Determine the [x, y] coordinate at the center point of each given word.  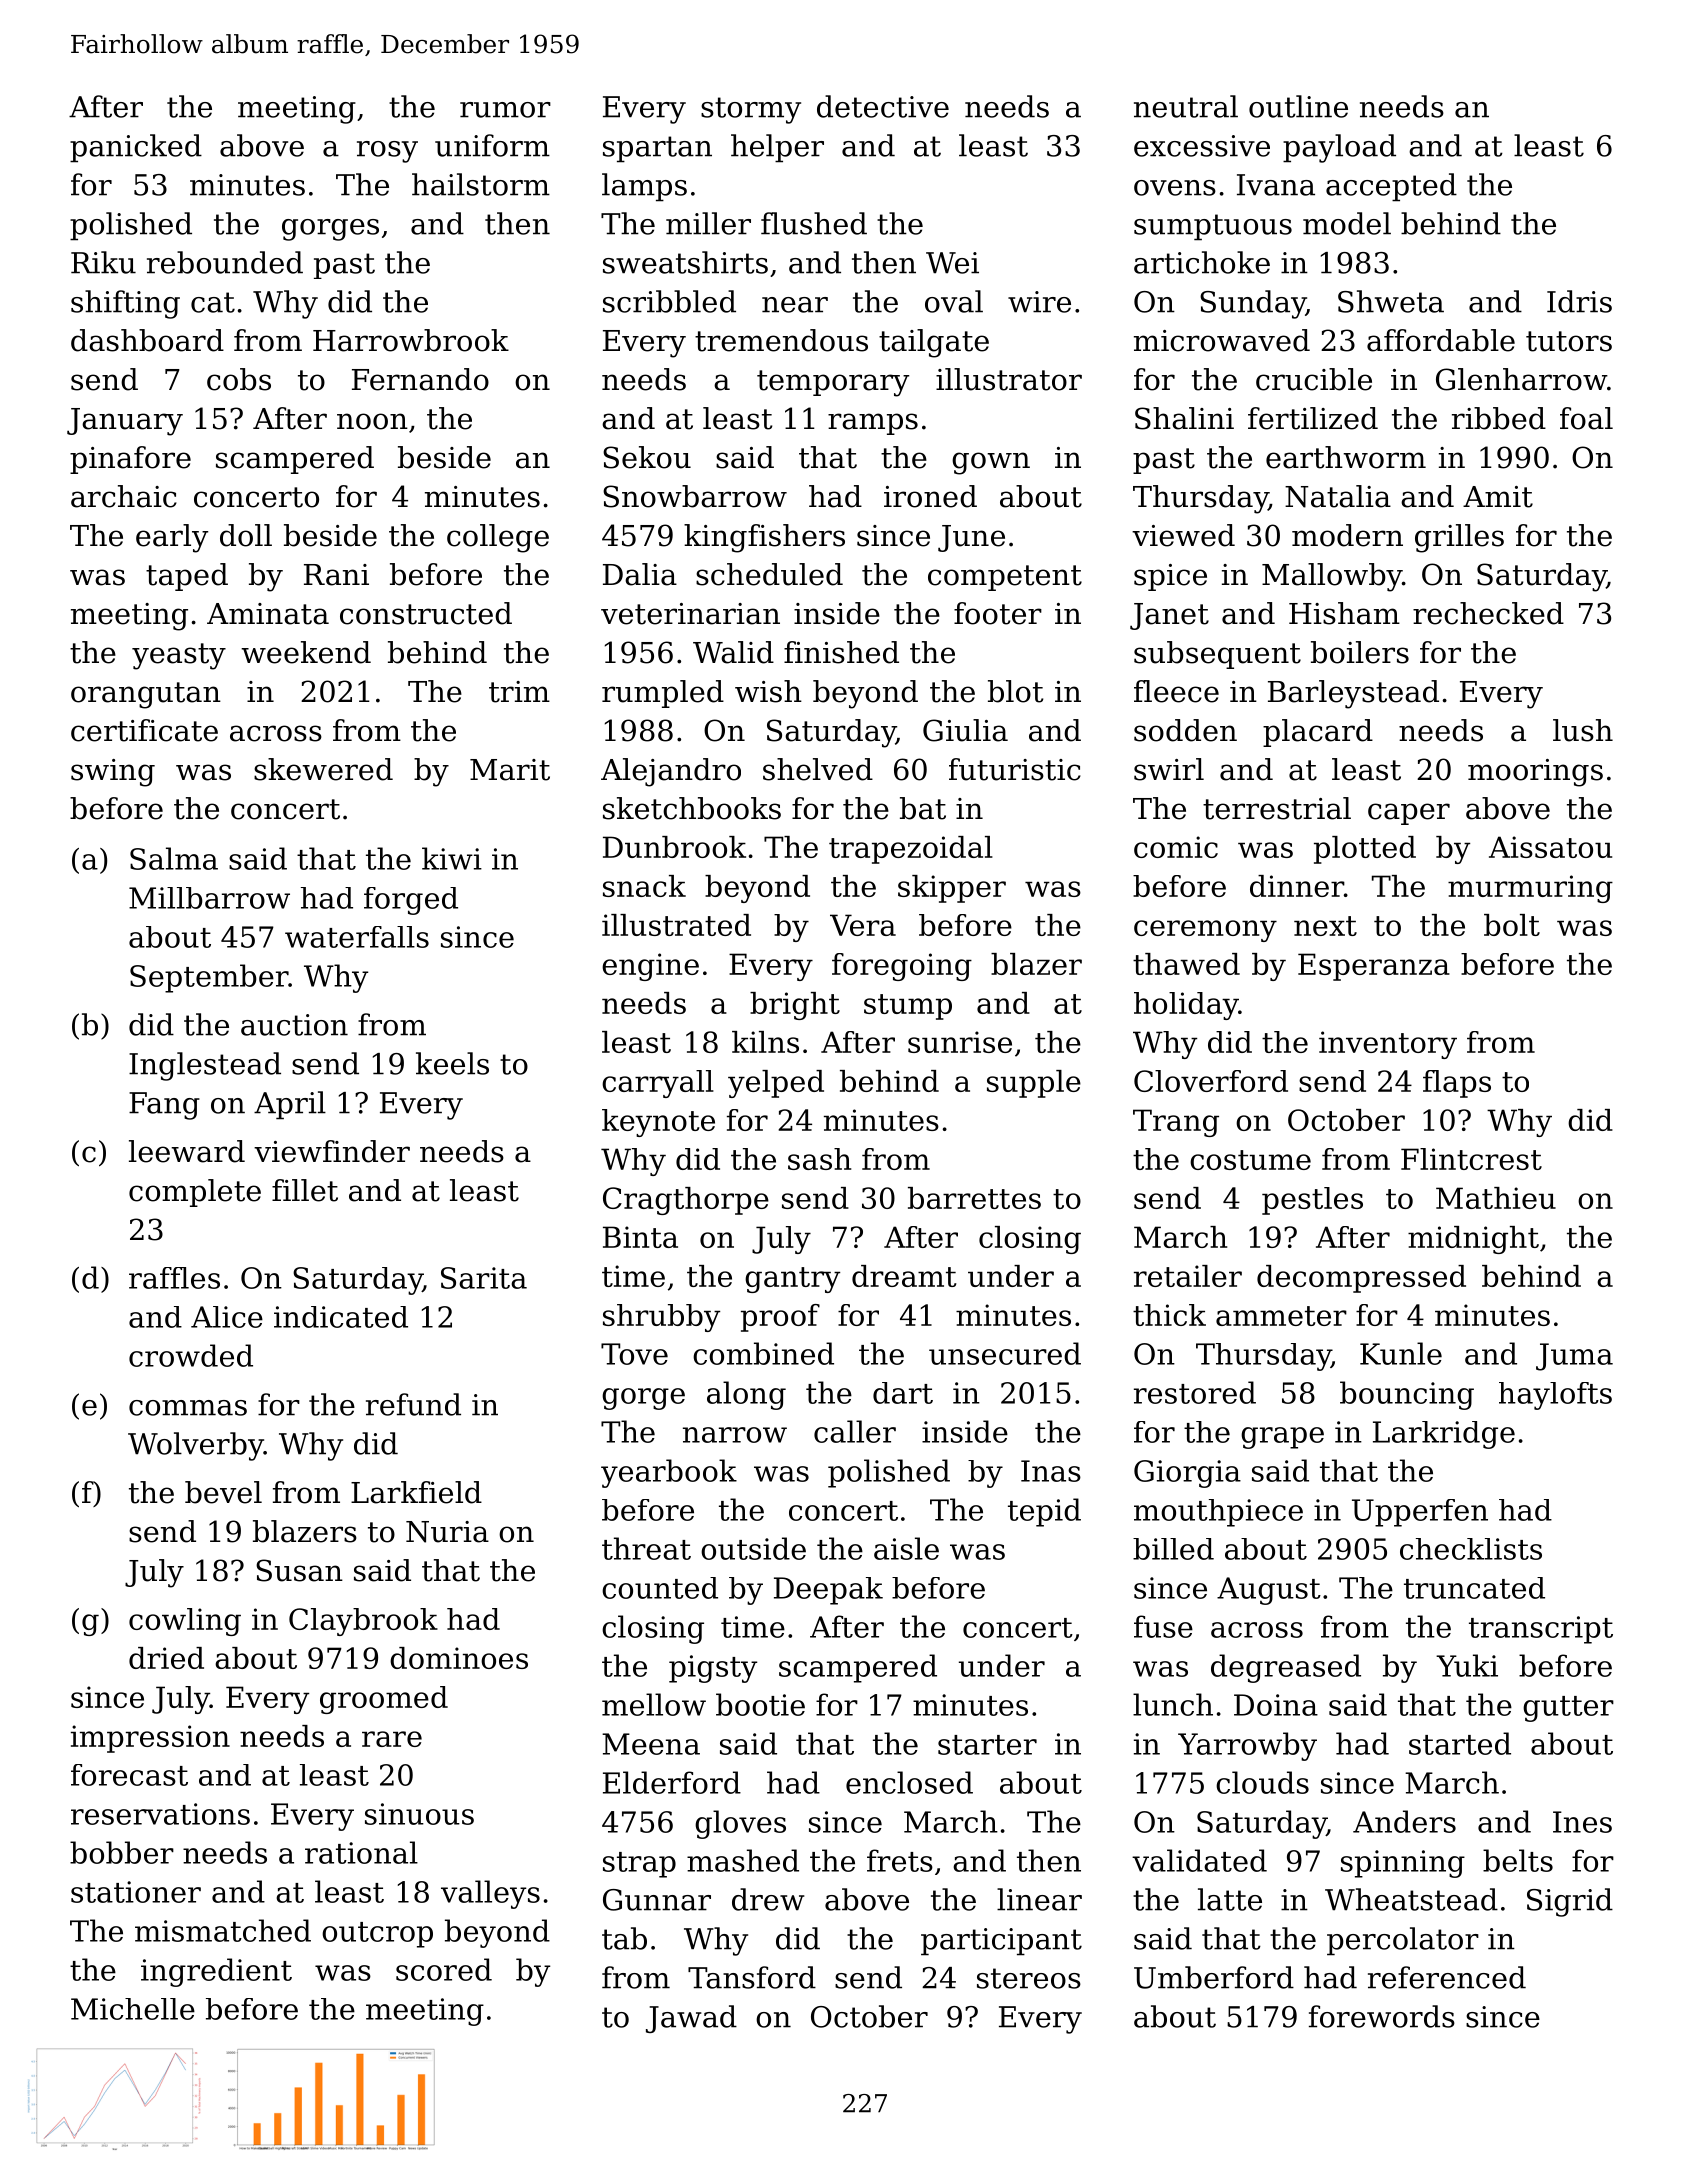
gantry [792, 1280]
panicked [136, 148]
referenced [1447, 1977]
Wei [952, 263]
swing [113, 773]
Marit [510, 770]
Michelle [133, 2009]
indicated [341, 1317]
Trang [1176, 1123]
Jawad [691, 2019]
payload [1339, 148]
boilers [1360, 652]
